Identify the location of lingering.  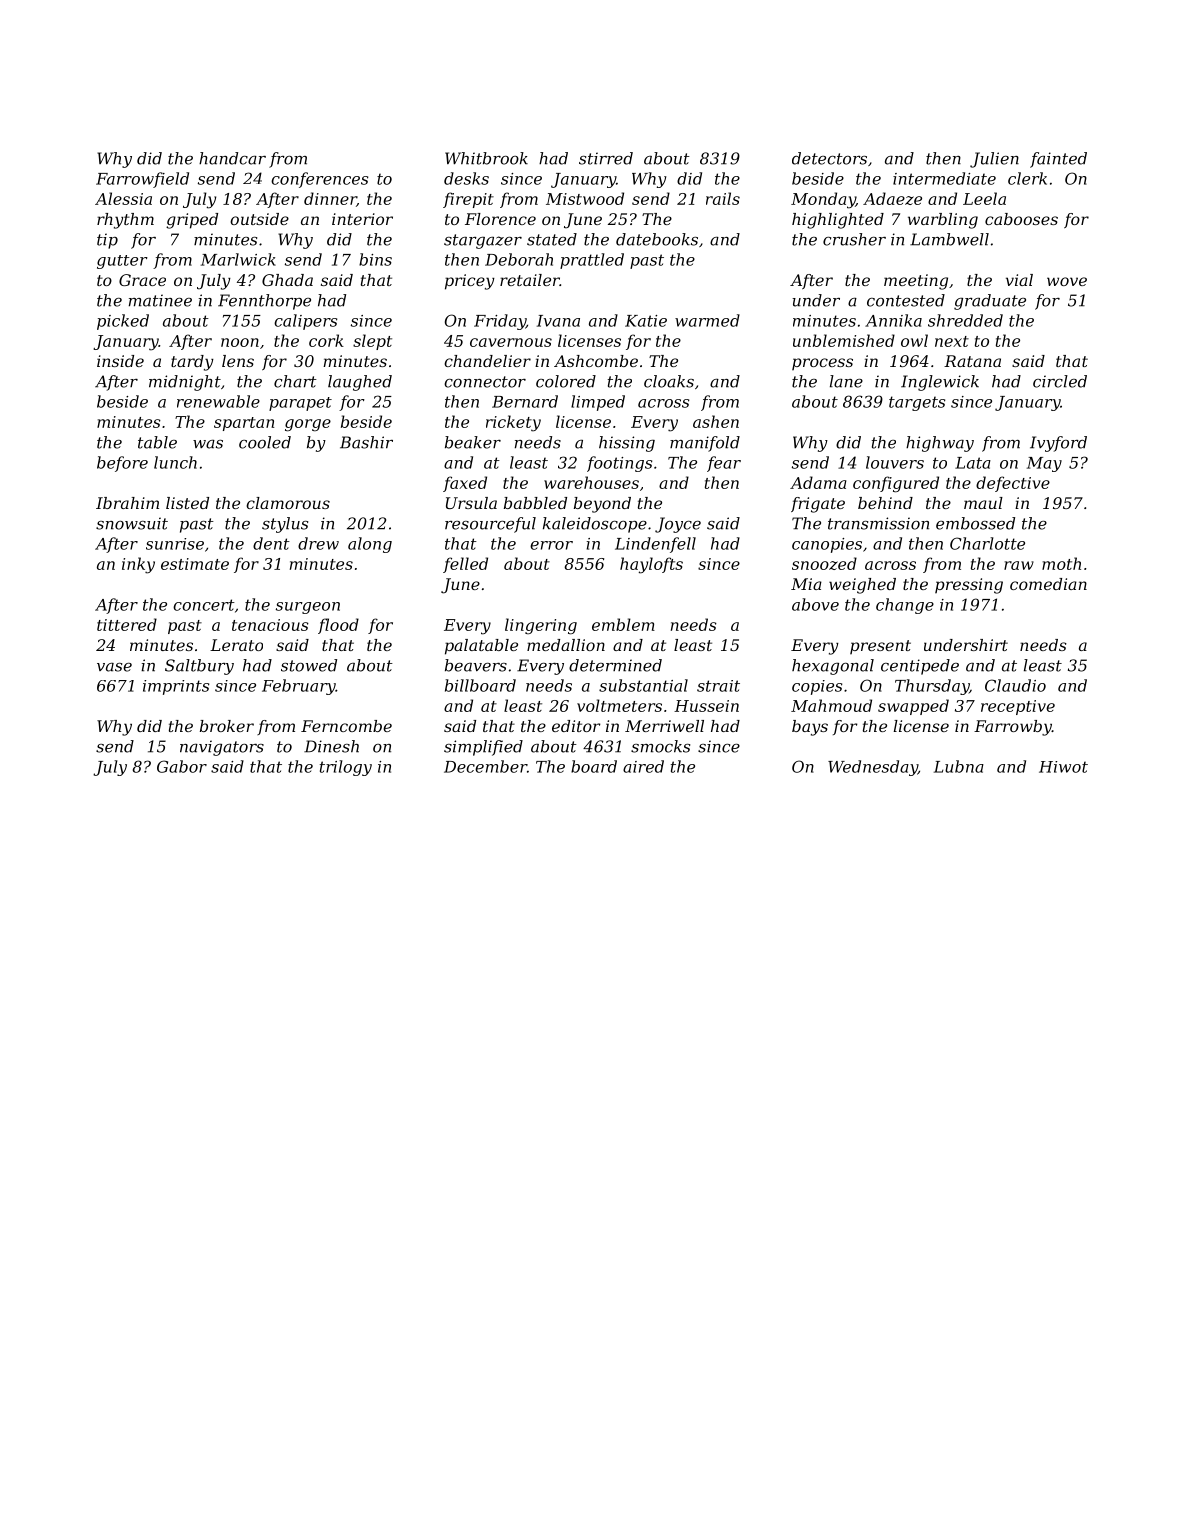
(541, 626).
